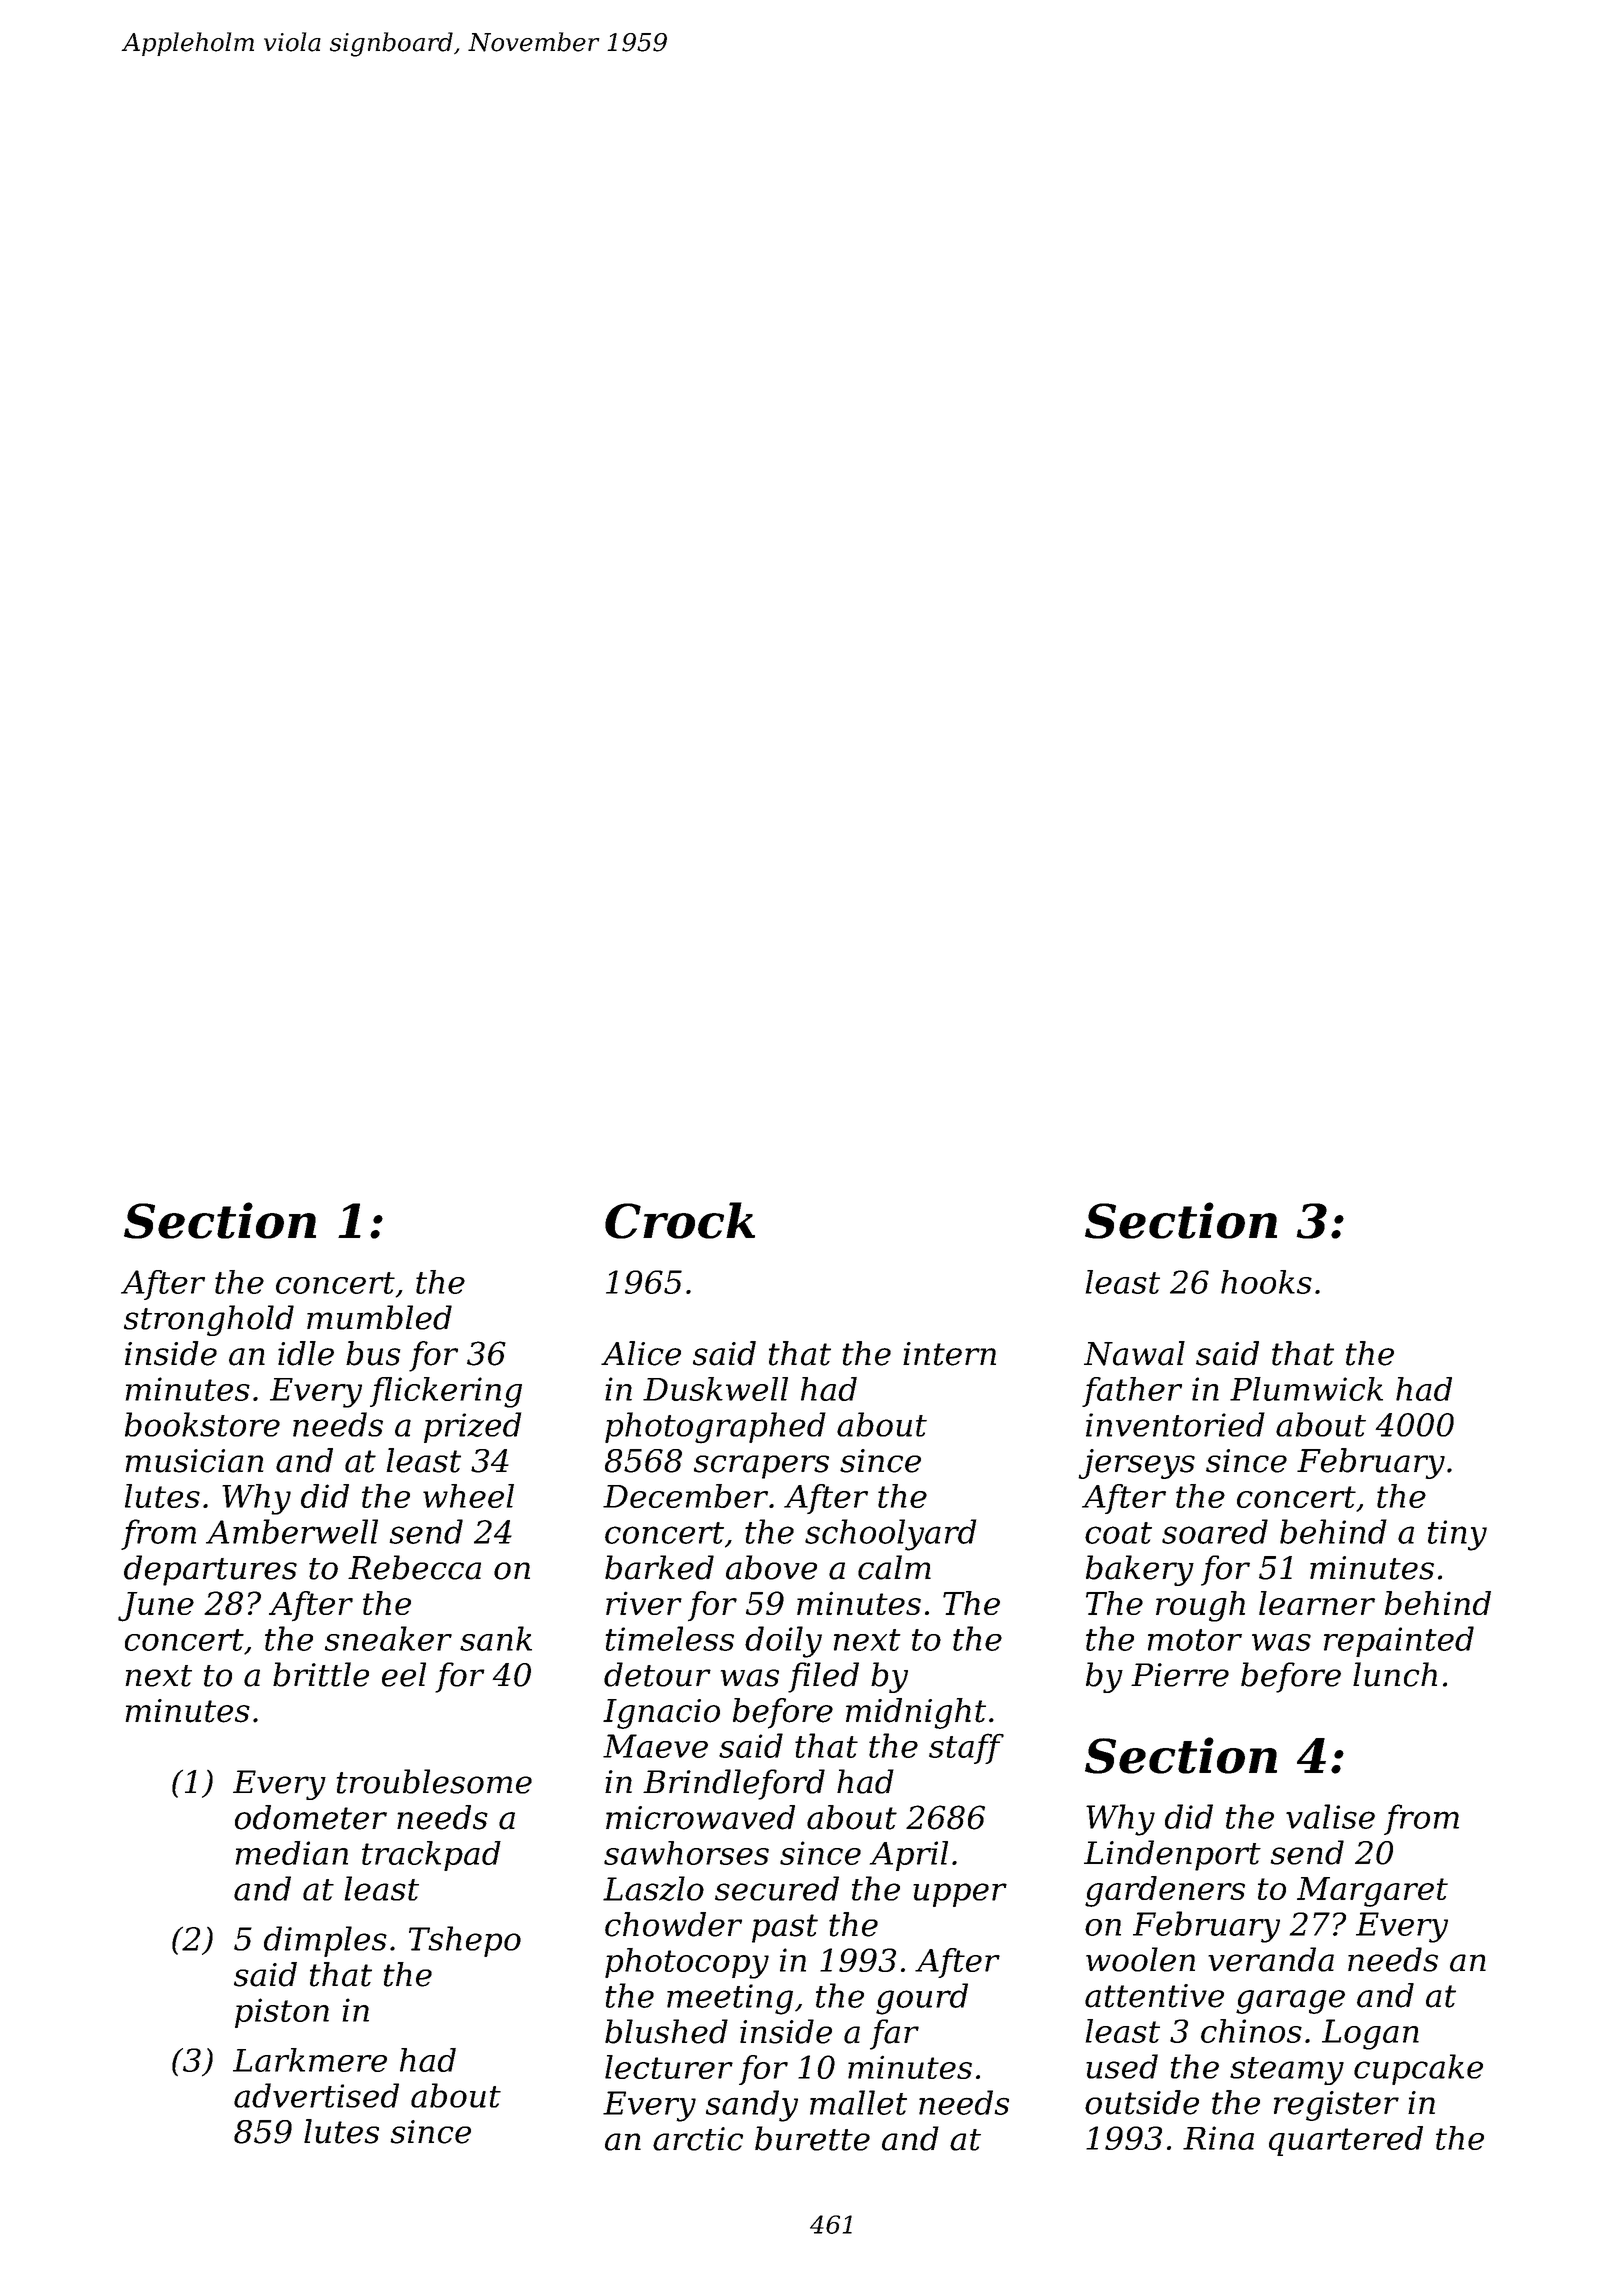 The height and width of the page is (2292, 1620). What do you see at coordinates (1266, 1282) in the page?
I see `hooks` at bounding box center [1266, 1282].
